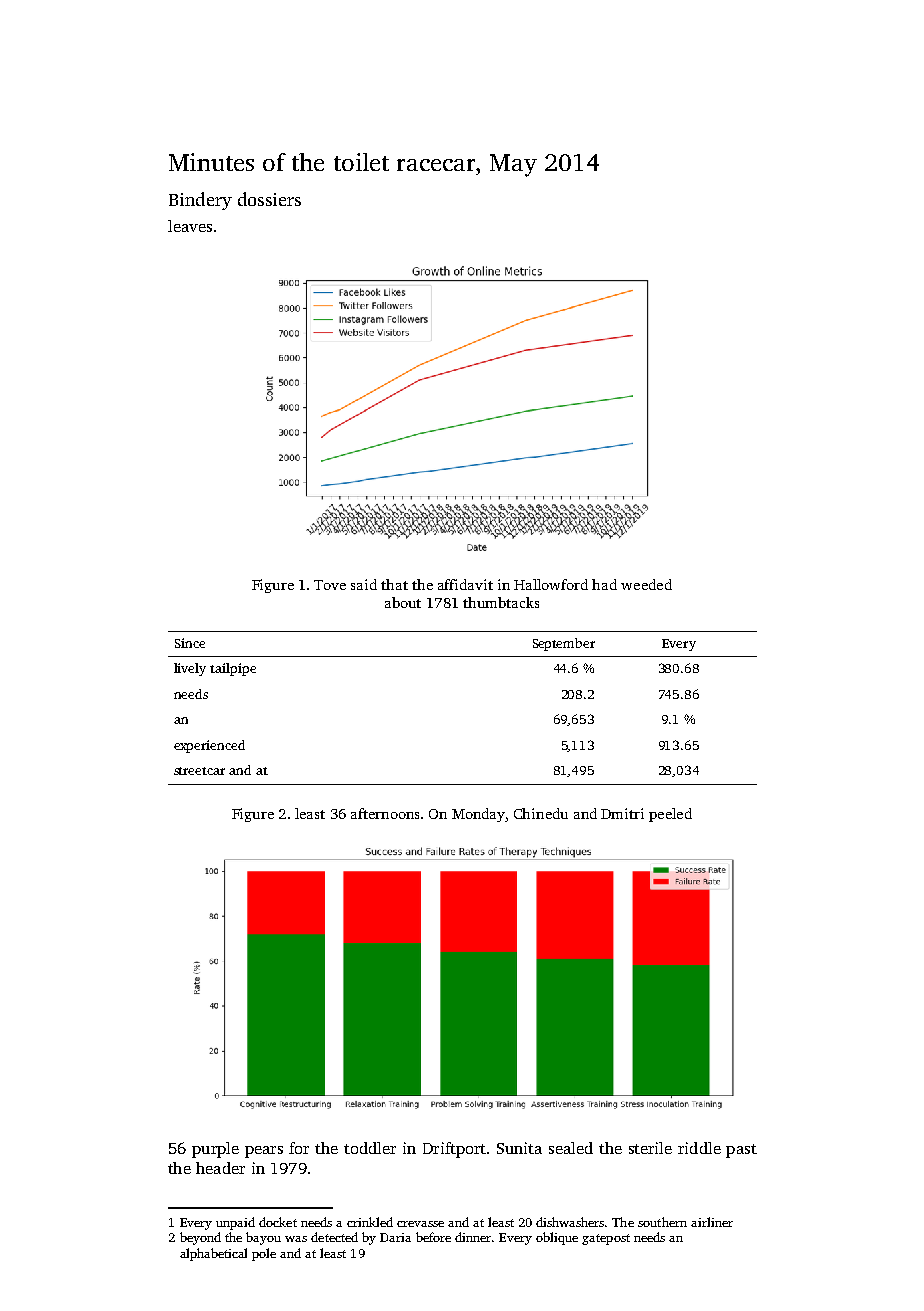  What do you see at coordinates (699, 1148) in the screenshot?
I see `riddle` at bounding box center [699, 1148].
